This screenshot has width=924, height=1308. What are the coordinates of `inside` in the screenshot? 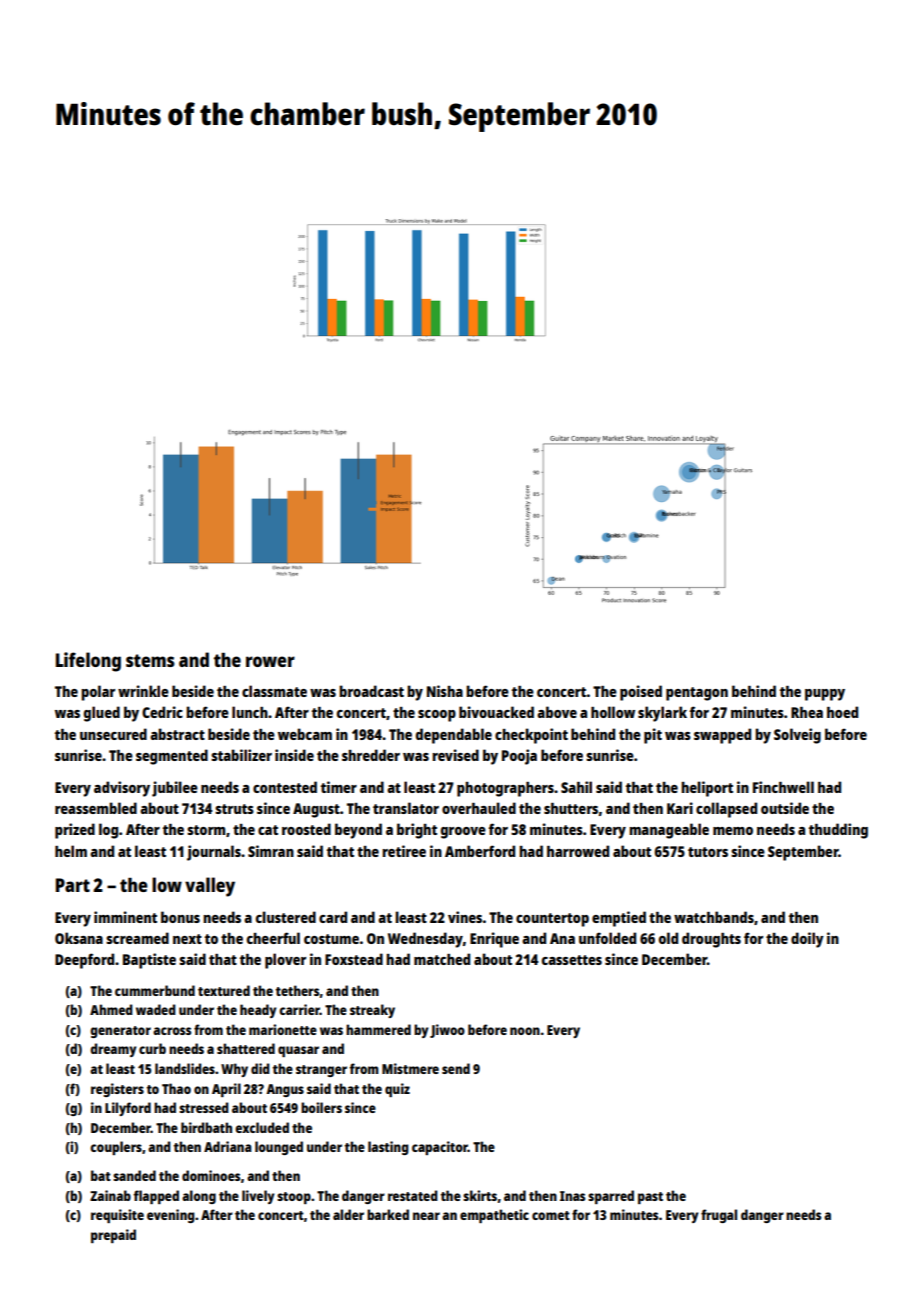 It's located at (294, 755).
